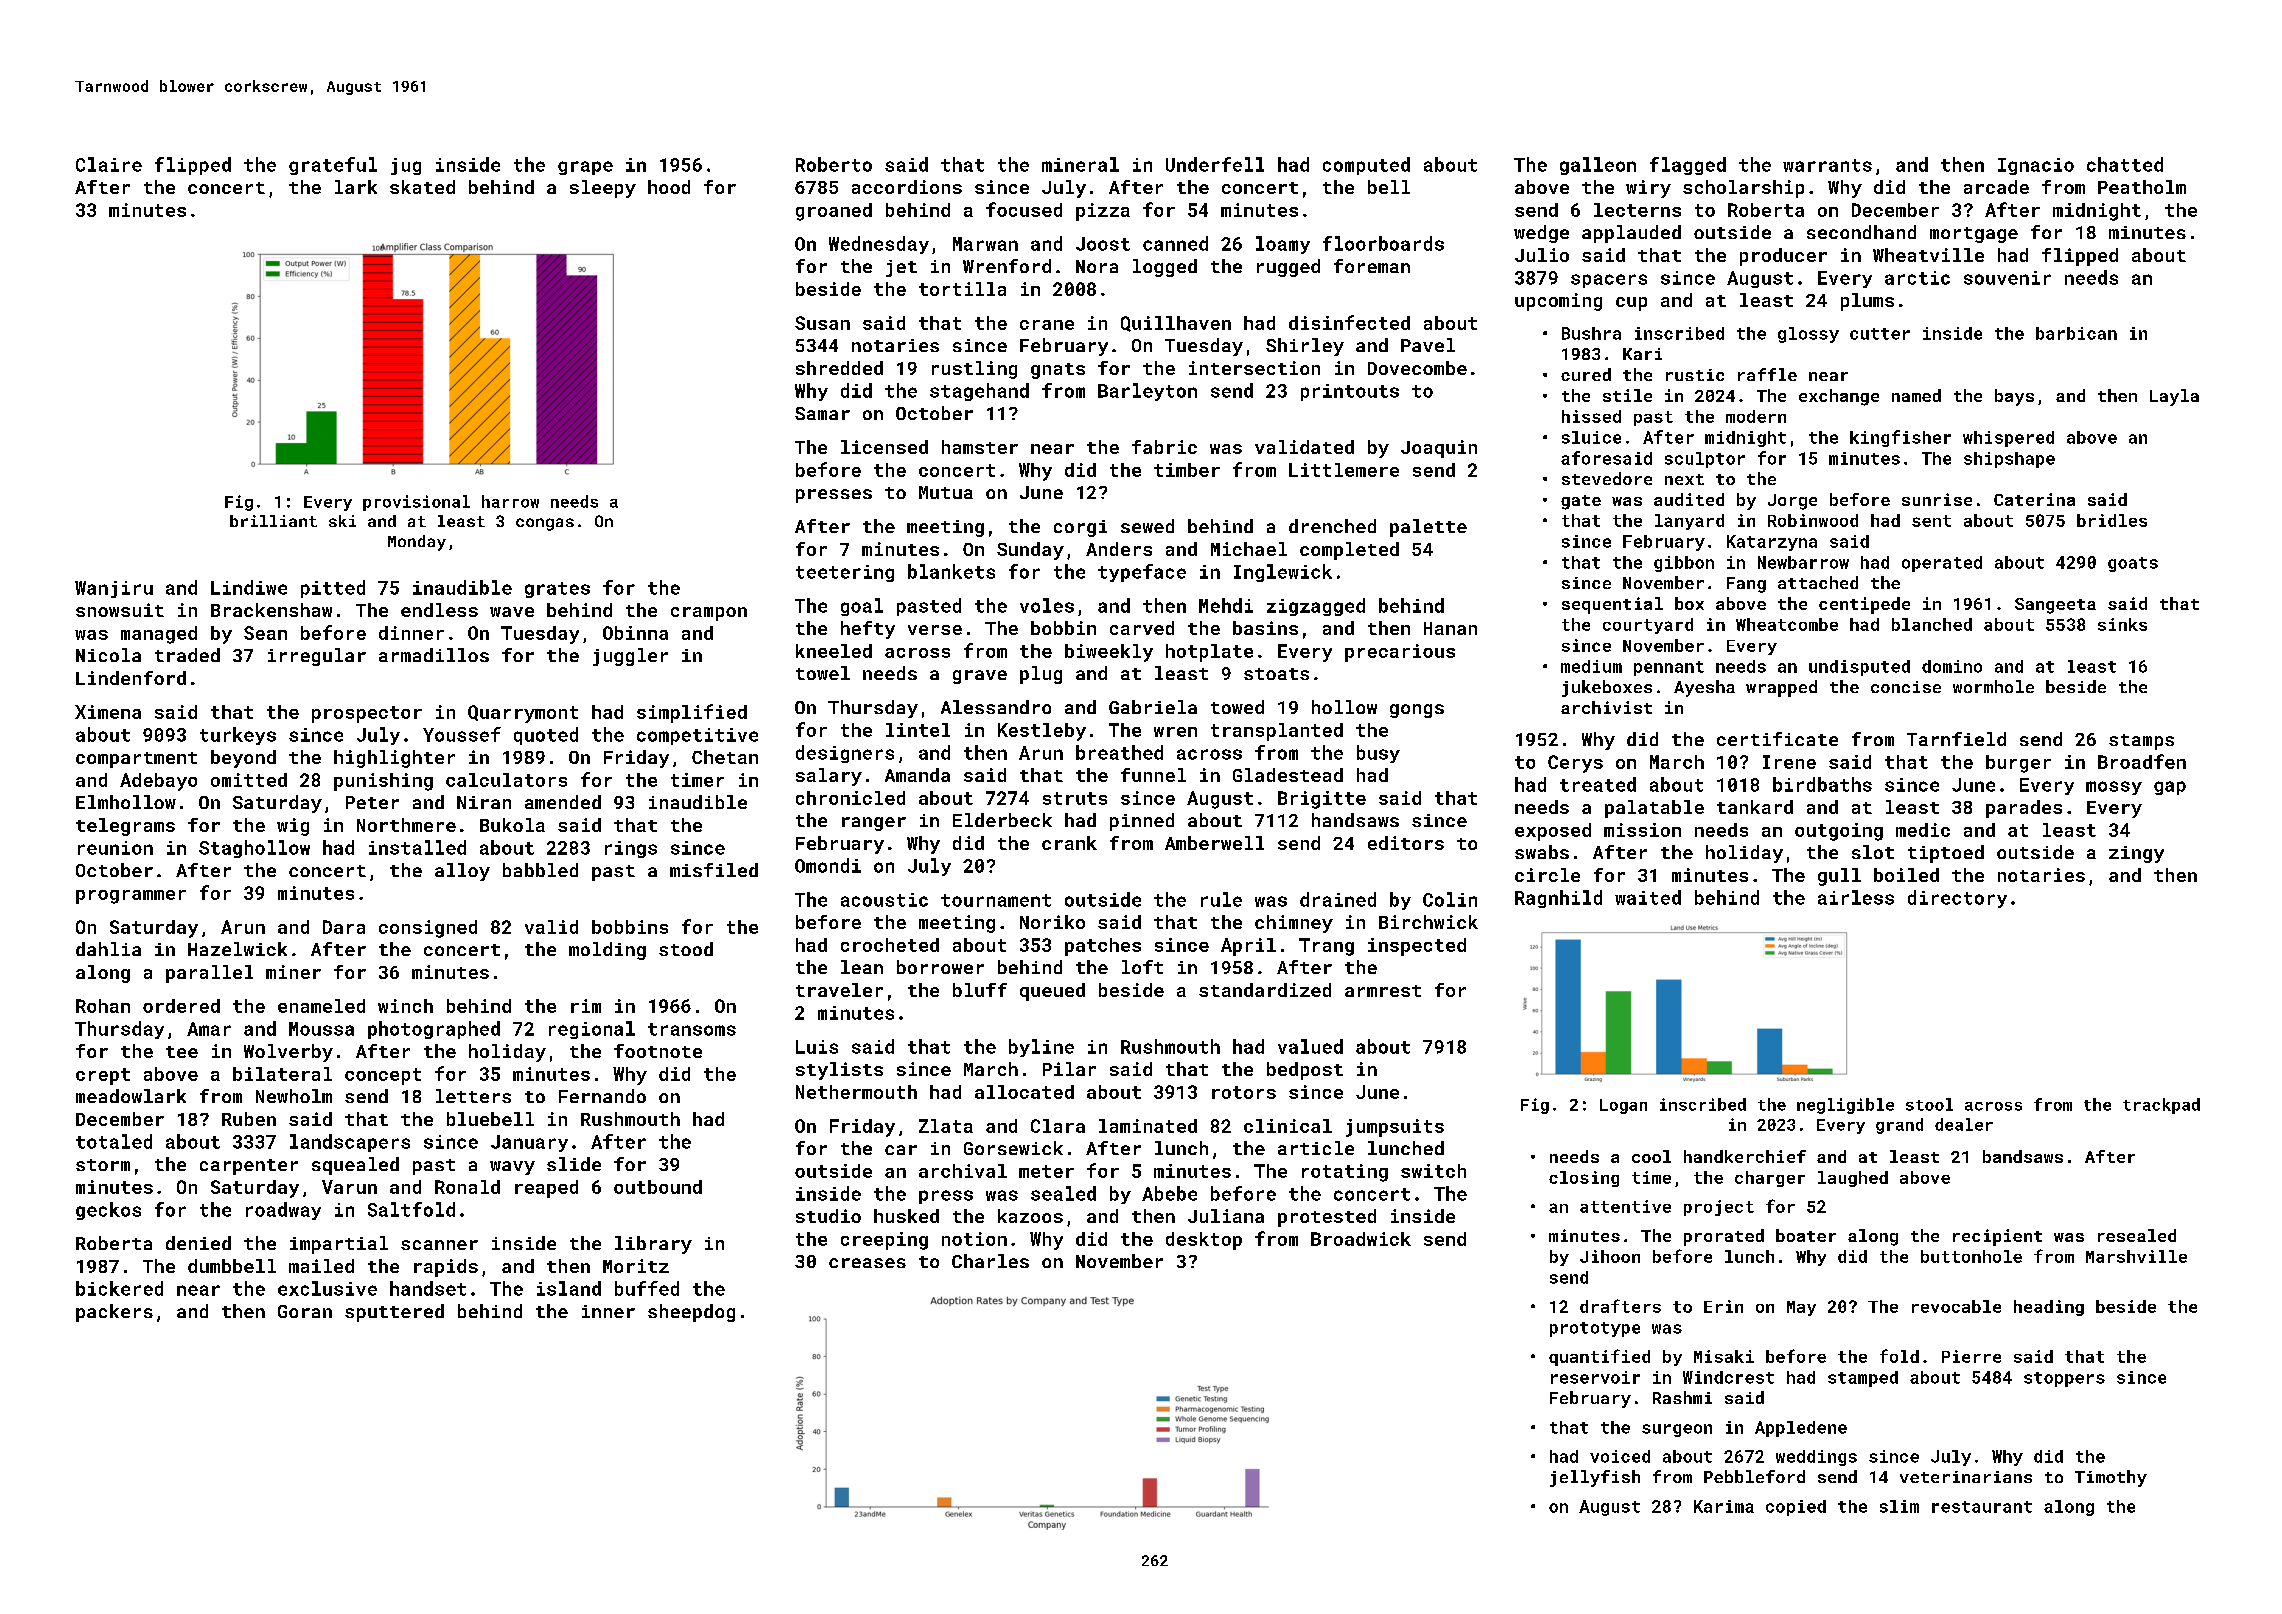 This screenshot has width=2282, height=1614. I want to click on restaurant, so click(1982, 1507).
